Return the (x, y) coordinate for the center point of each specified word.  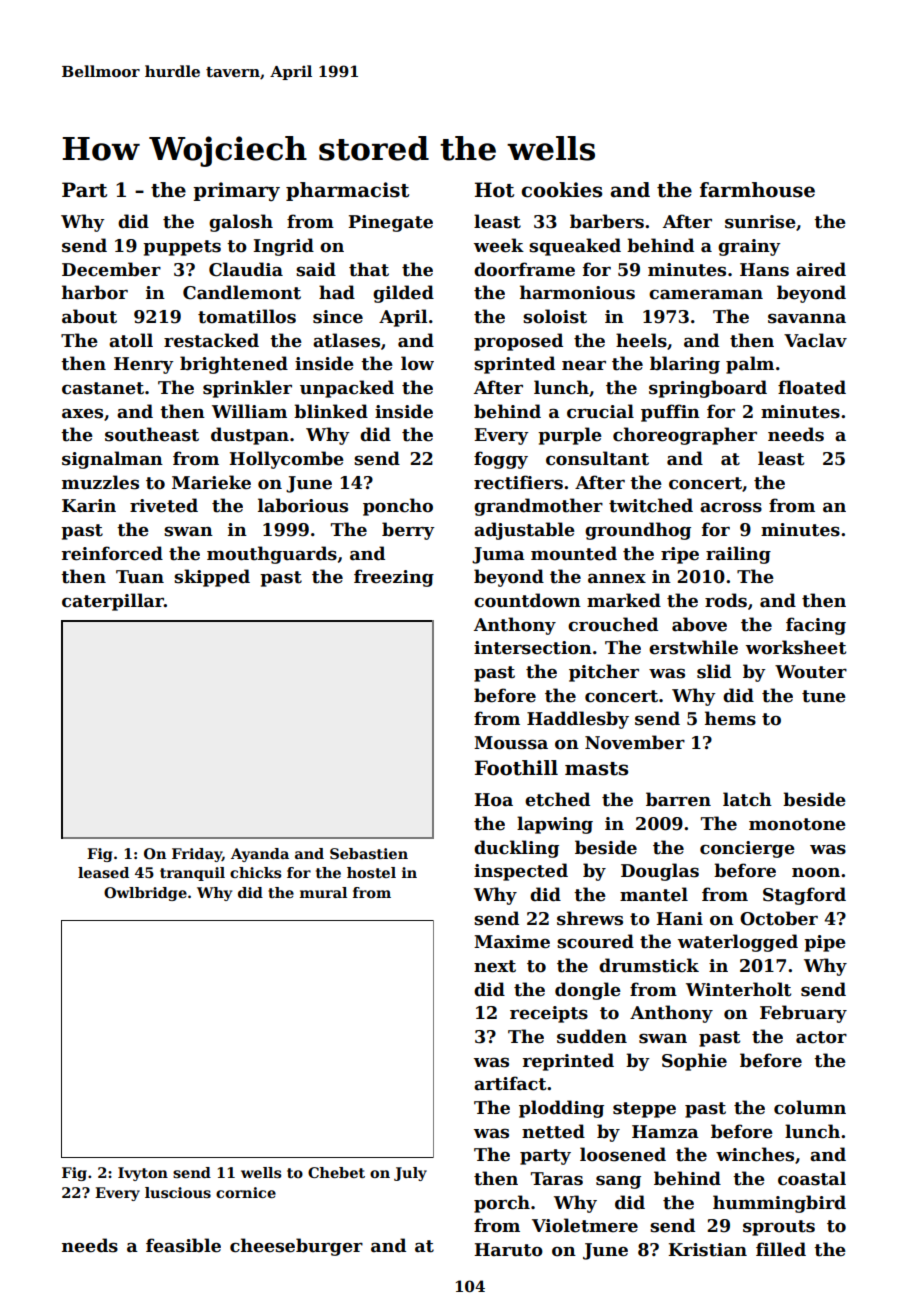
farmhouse (757, 190)
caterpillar (113, 602)
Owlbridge (145, 894)
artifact (510, 1083)
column (810, 1107)
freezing (394, 578)
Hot (494, 190)
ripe (680, 555)
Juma (498, 555)
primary (236, 192)
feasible (183, 1245)
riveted (164, 505)
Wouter (811, 672)
